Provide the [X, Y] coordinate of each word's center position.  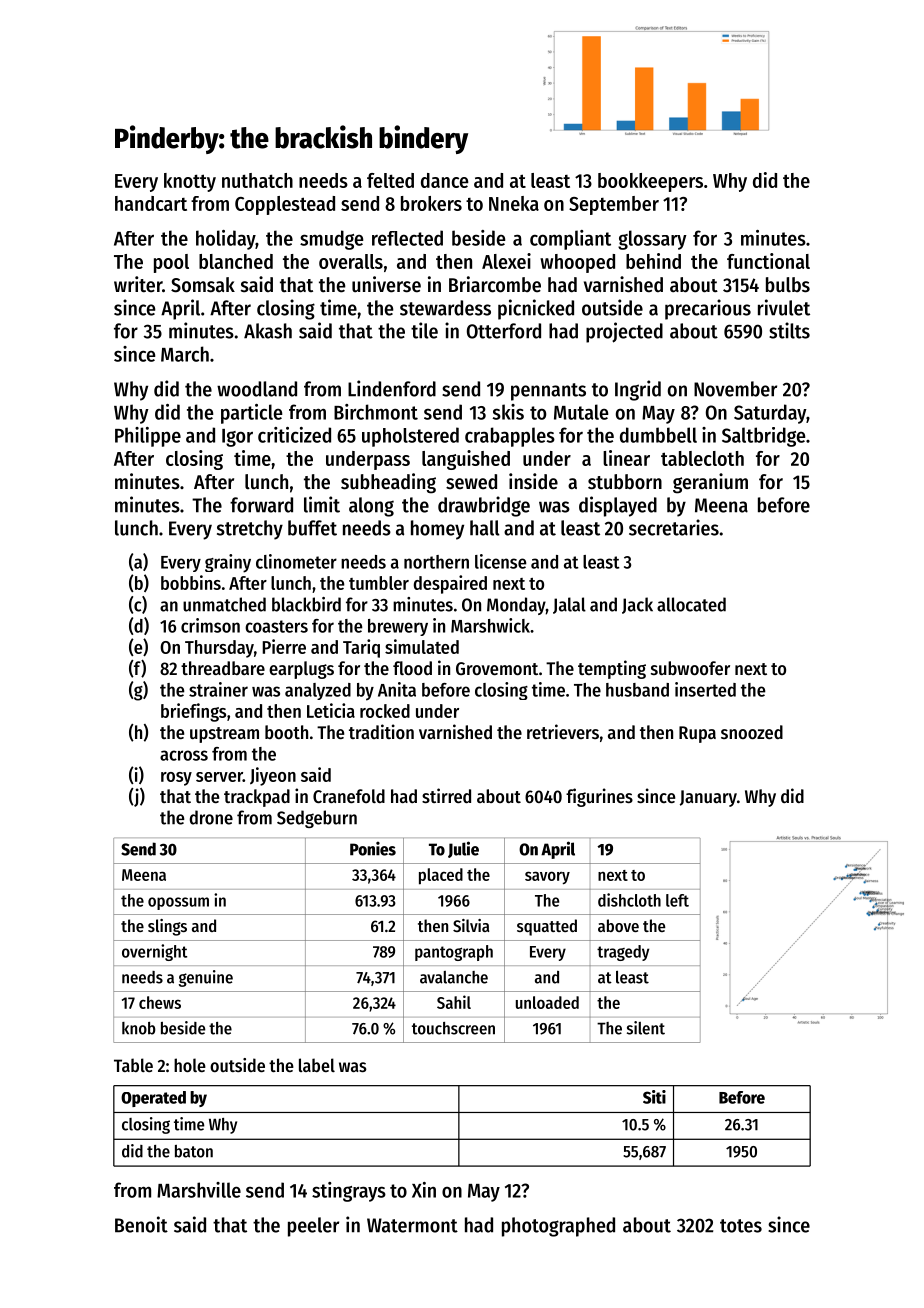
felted [390, 180]
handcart [151, 203]
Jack [637, 605]
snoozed [752, 732]
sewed [471, 482]
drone [211, 817]
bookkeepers [650, 182]
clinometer [296, 561]
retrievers [563, 731]
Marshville [199, 1190]
